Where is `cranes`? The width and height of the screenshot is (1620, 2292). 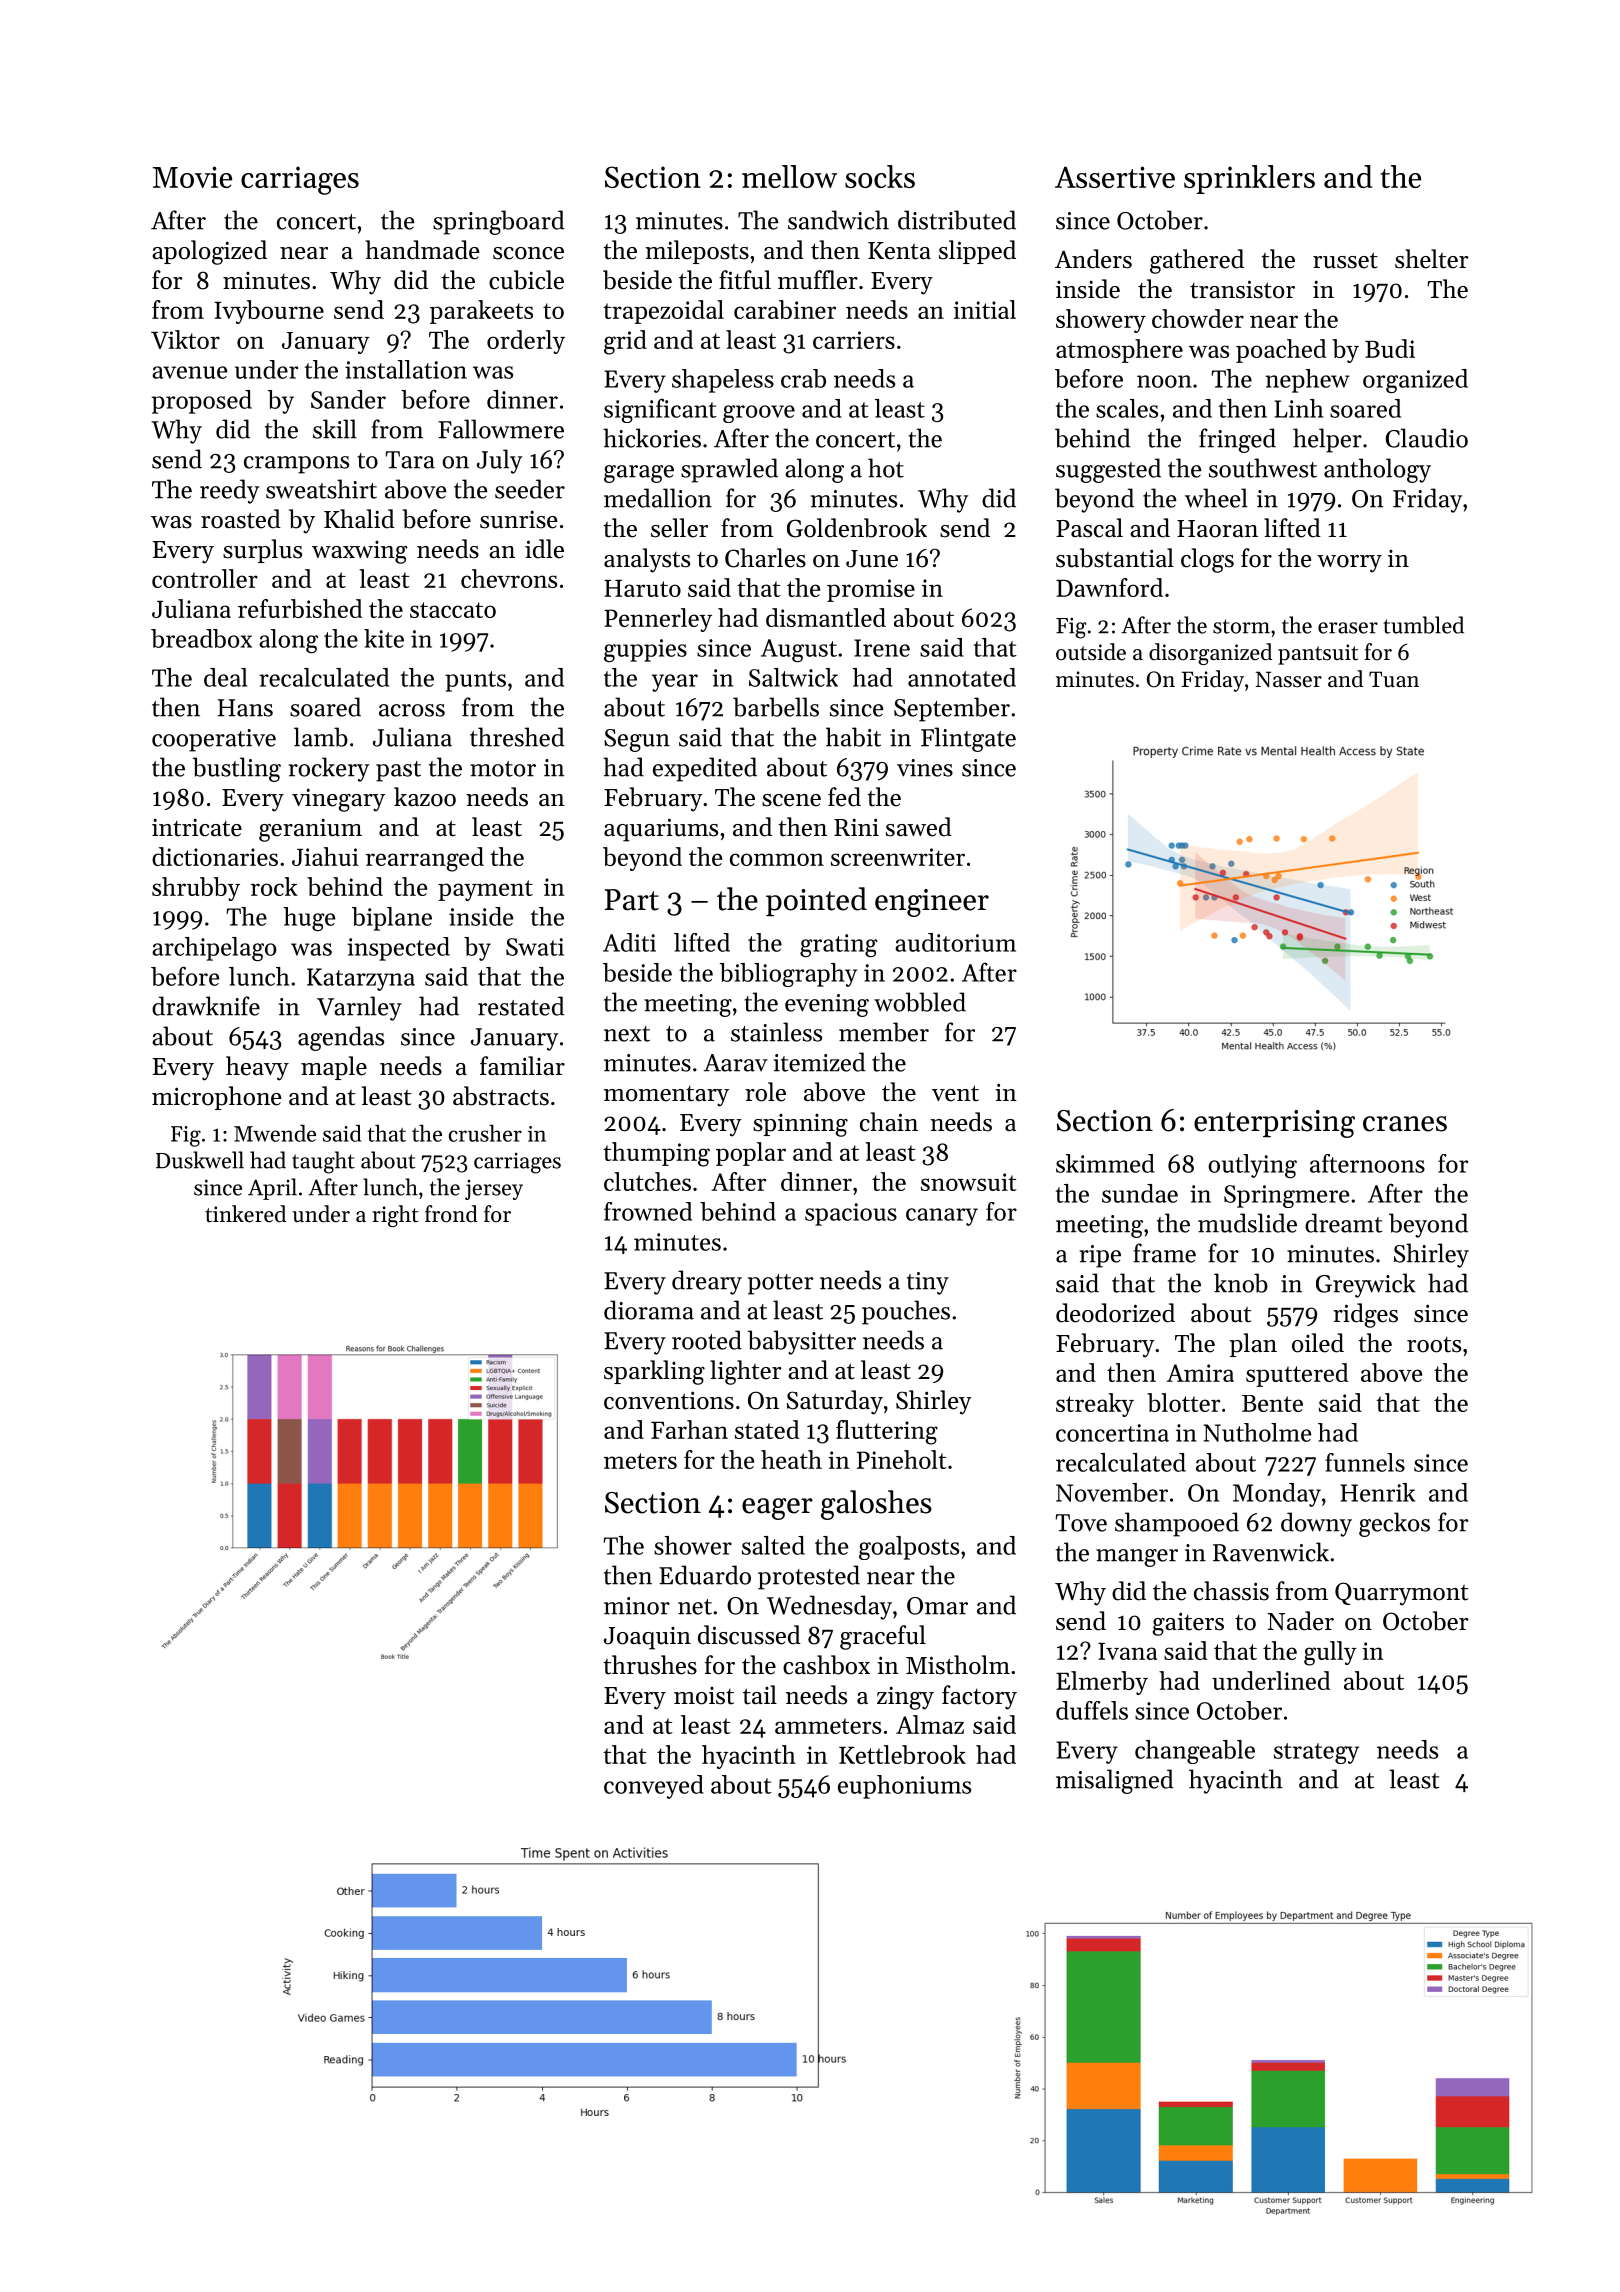 cranes is located at coordinates (1405, 1124).
